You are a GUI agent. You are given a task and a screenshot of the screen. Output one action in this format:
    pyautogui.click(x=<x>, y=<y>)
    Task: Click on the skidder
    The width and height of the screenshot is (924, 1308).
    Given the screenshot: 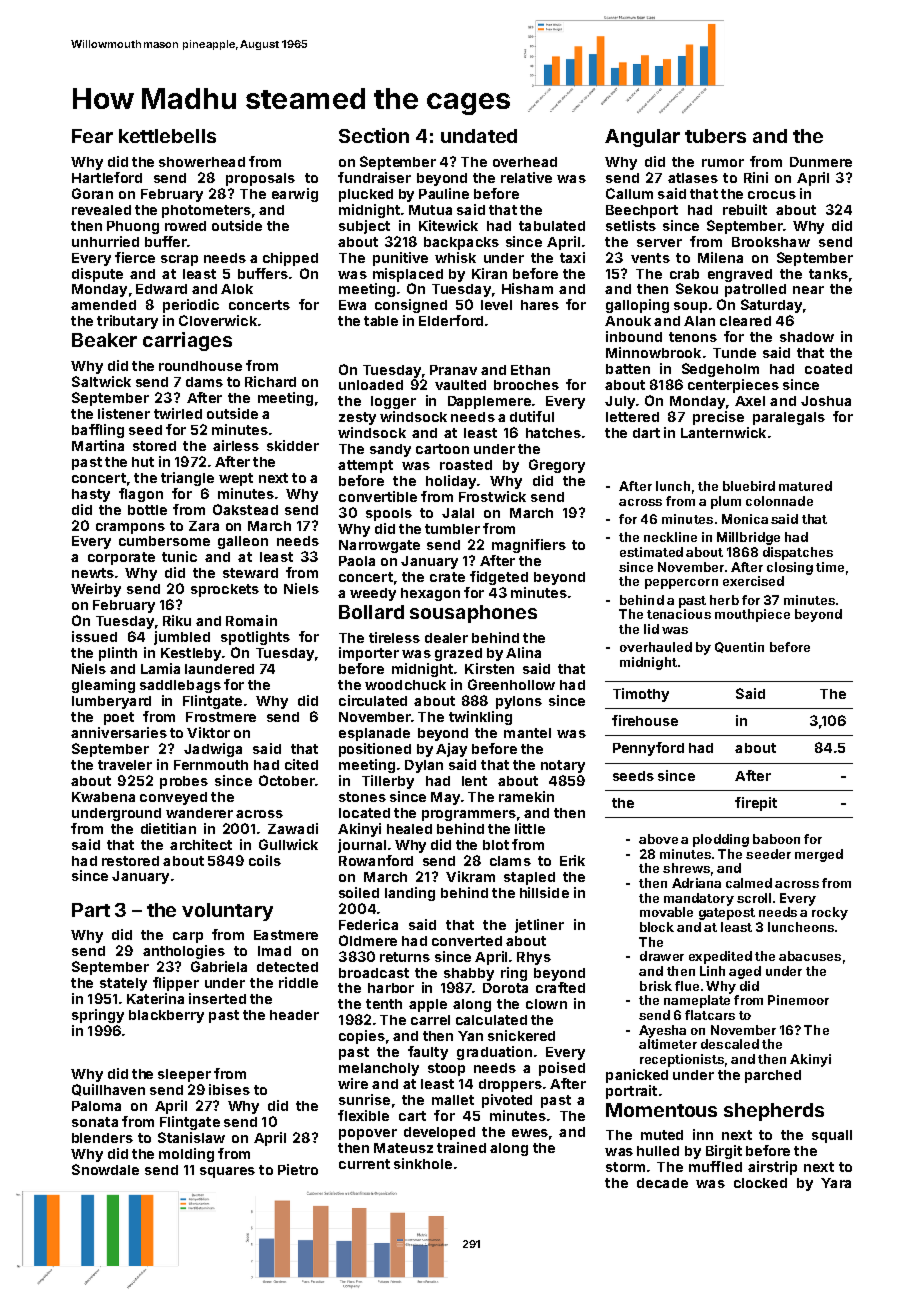 What is the action you would take?
    pyautogui.click(x=293, y=445)
